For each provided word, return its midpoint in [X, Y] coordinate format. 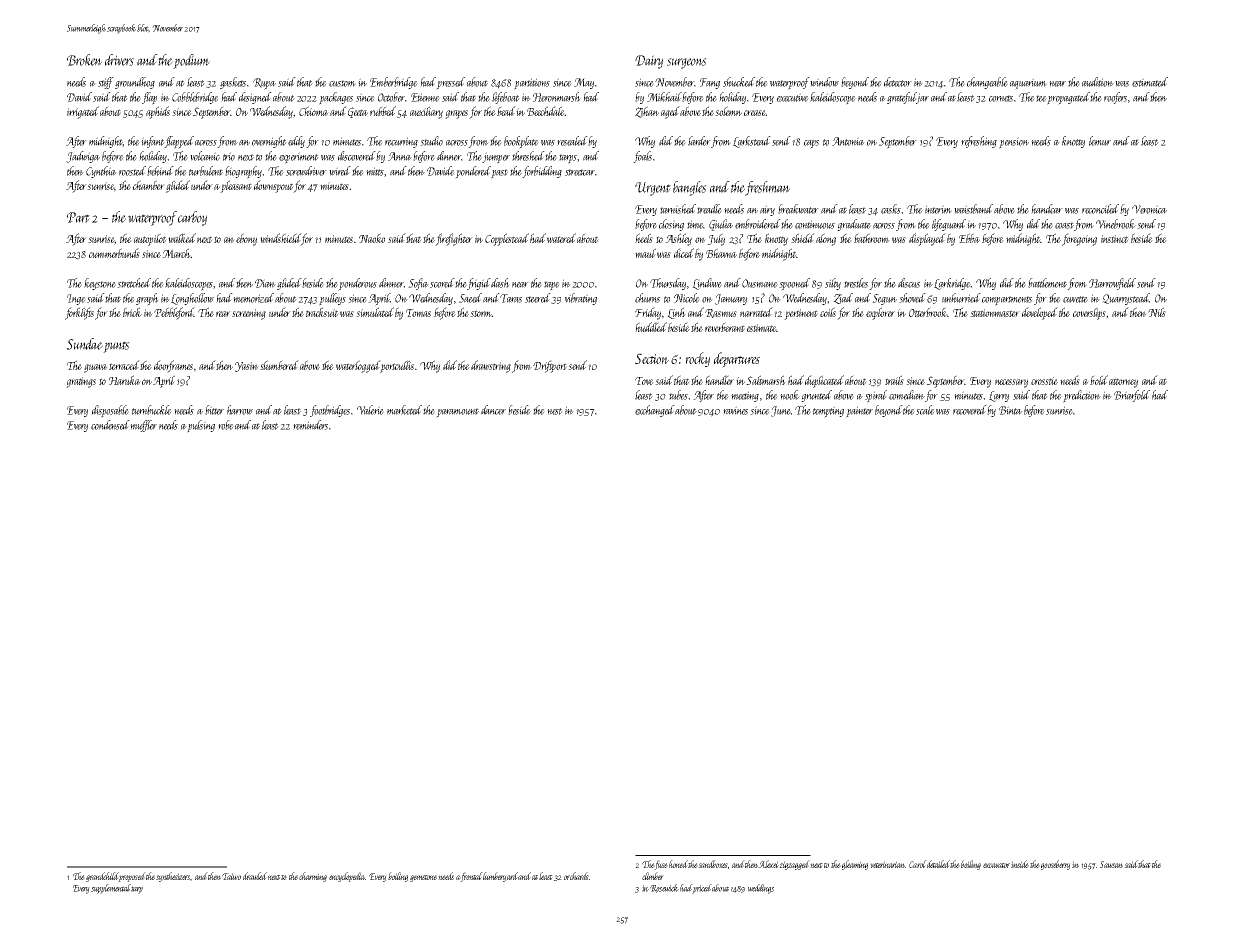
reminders [310, 425]
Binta [1010, 410]
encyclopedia [347, 877]
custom [342, 83]
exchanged [655, 411]
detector [898, 82]
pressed [450, 83]
